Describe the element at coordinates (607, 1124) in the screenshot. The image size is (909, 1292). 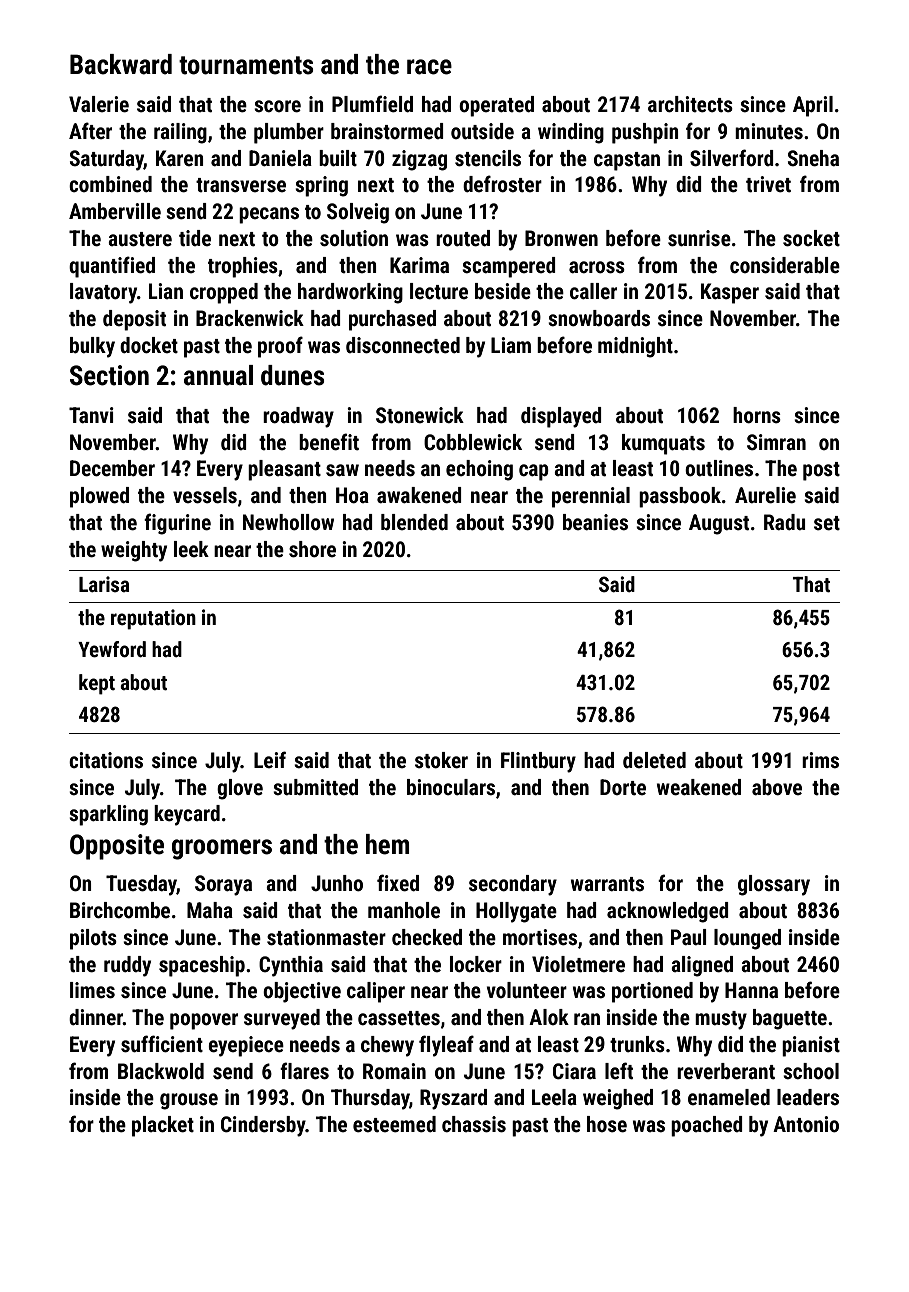
I see `hose` at that location.
